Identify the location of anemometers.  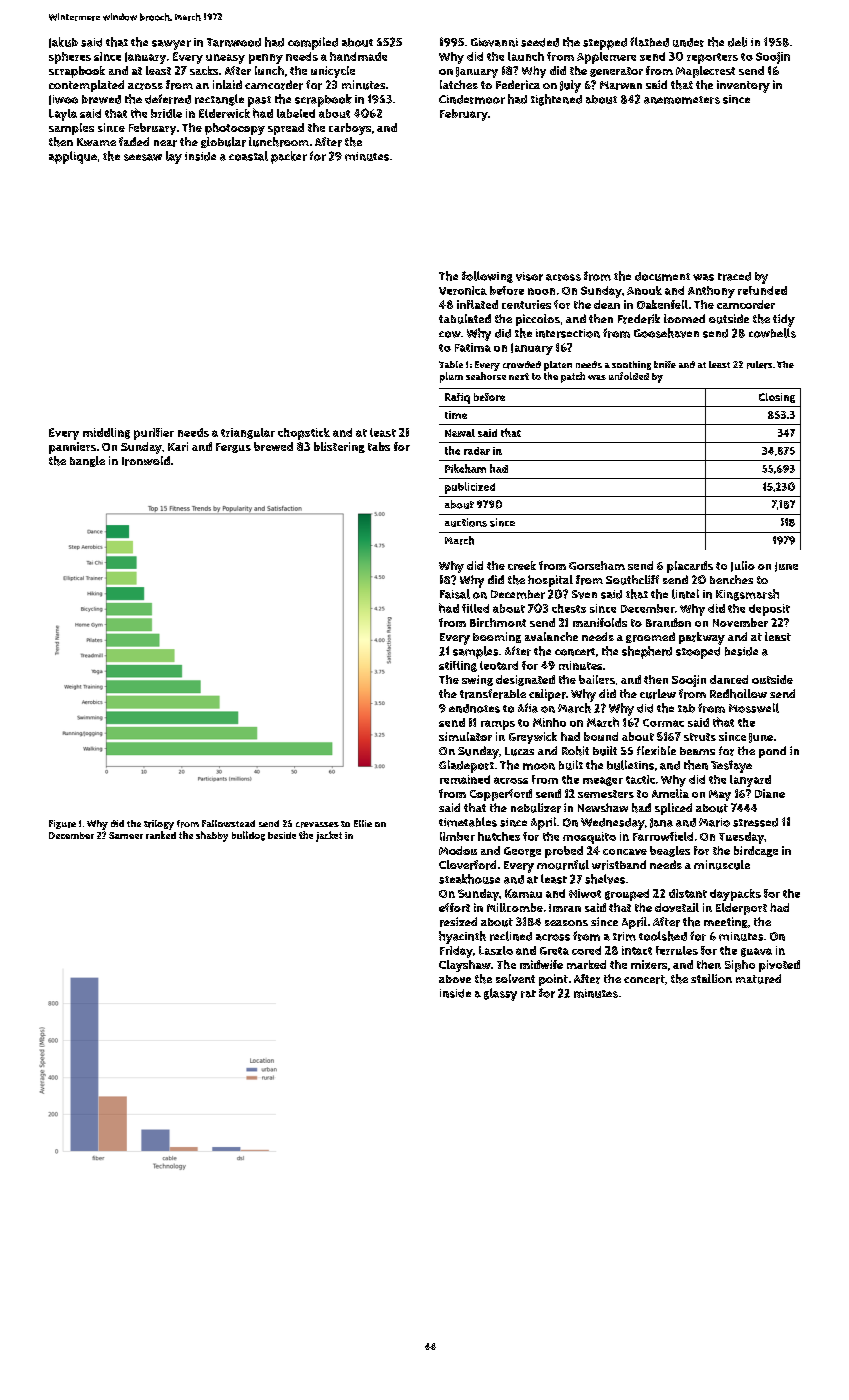
(682, 100).
